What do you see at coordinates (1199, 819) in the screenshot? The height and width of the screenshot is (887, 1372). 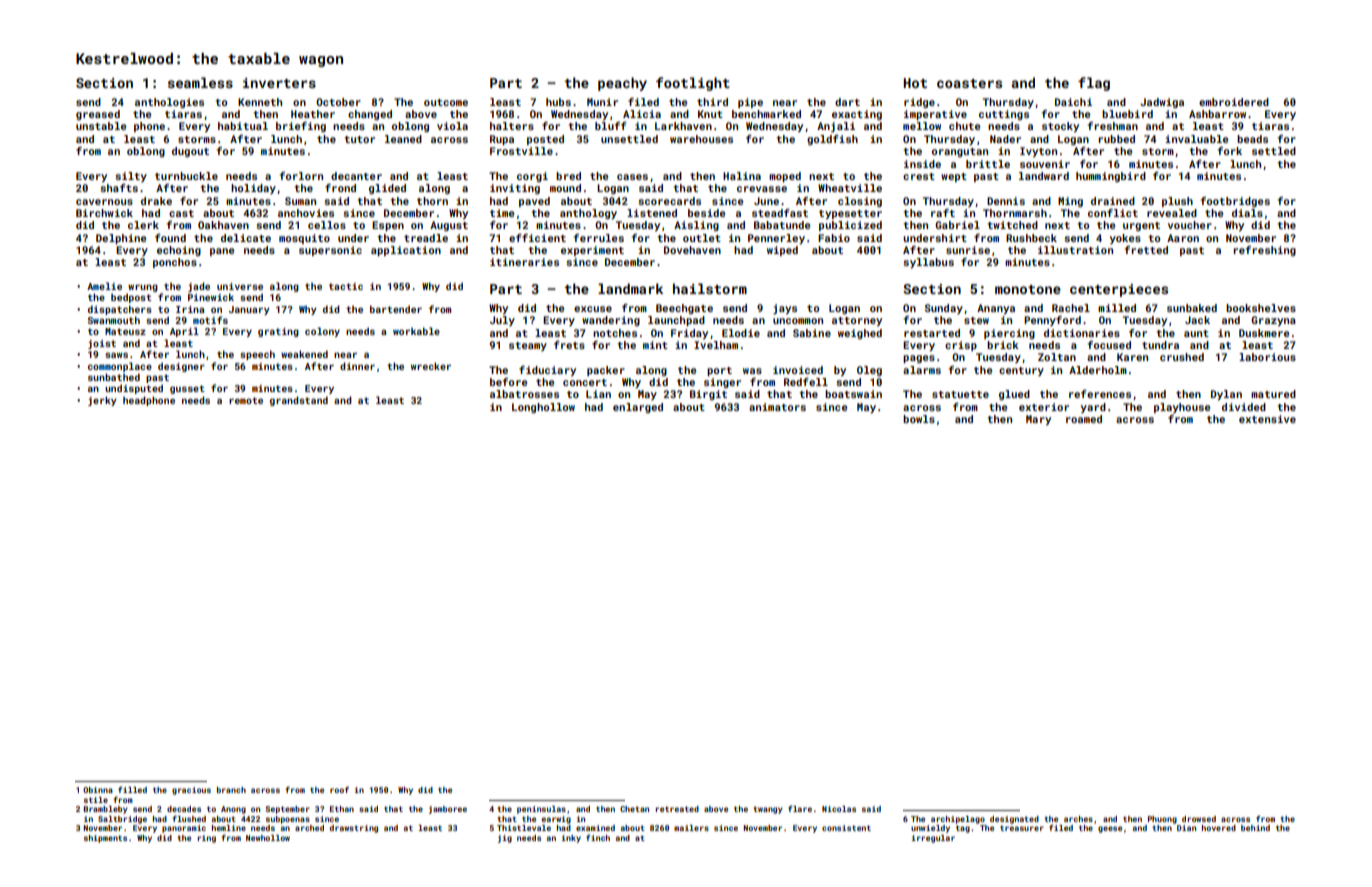 I see `drowsed` at bounding box center [1199, 819].
